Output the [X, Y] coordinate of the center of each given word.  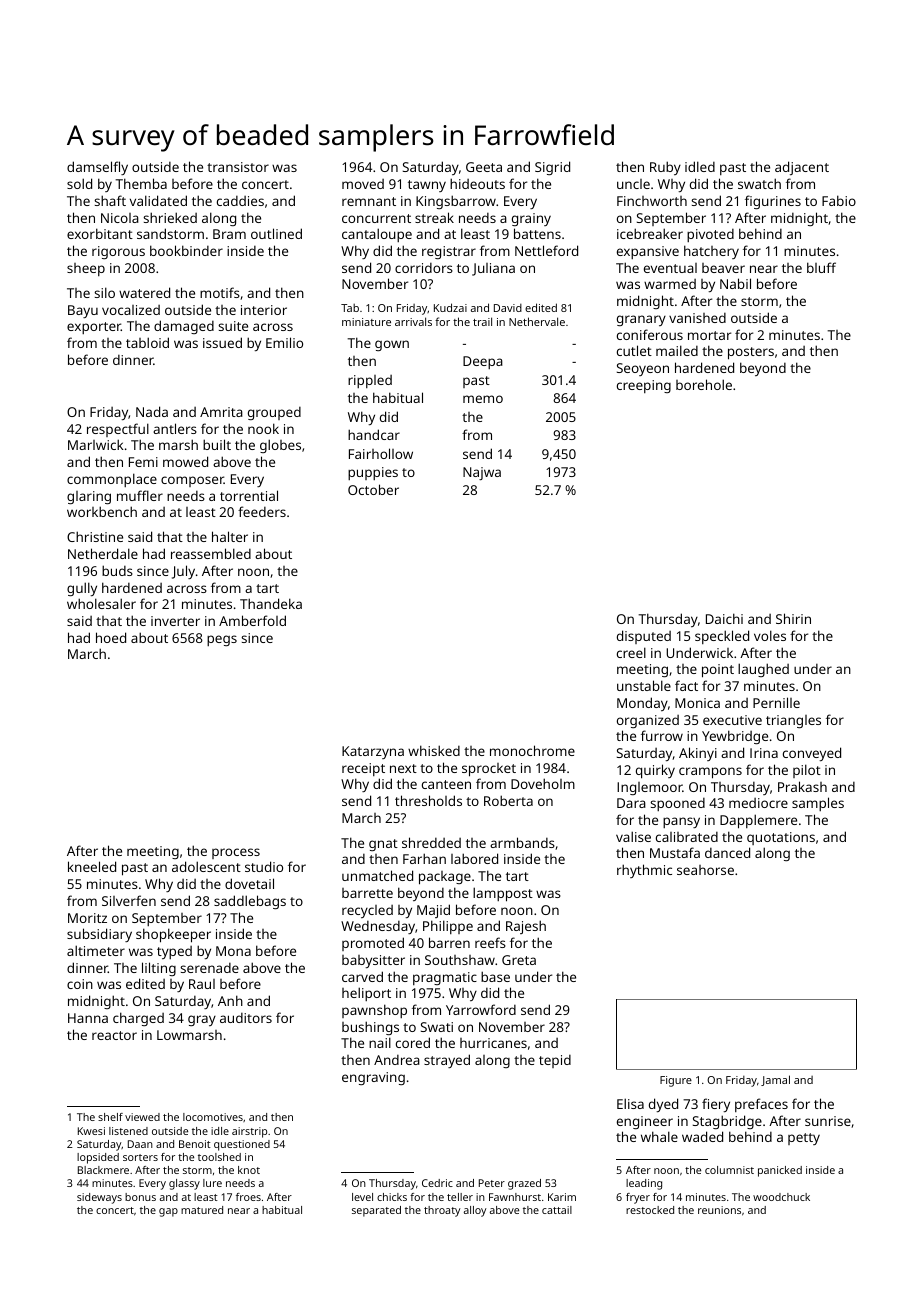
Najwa [482, 473]
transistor [238, 167]
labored [474, 858]
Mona [233, 951]
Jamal [775, 1080]
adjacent [802, 168]
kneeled [92, 866]
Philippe [448, 927]
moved [363, 184]
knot [249, 1170]
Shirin [793, 618]
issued [222, 342]
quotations [781, 838]
